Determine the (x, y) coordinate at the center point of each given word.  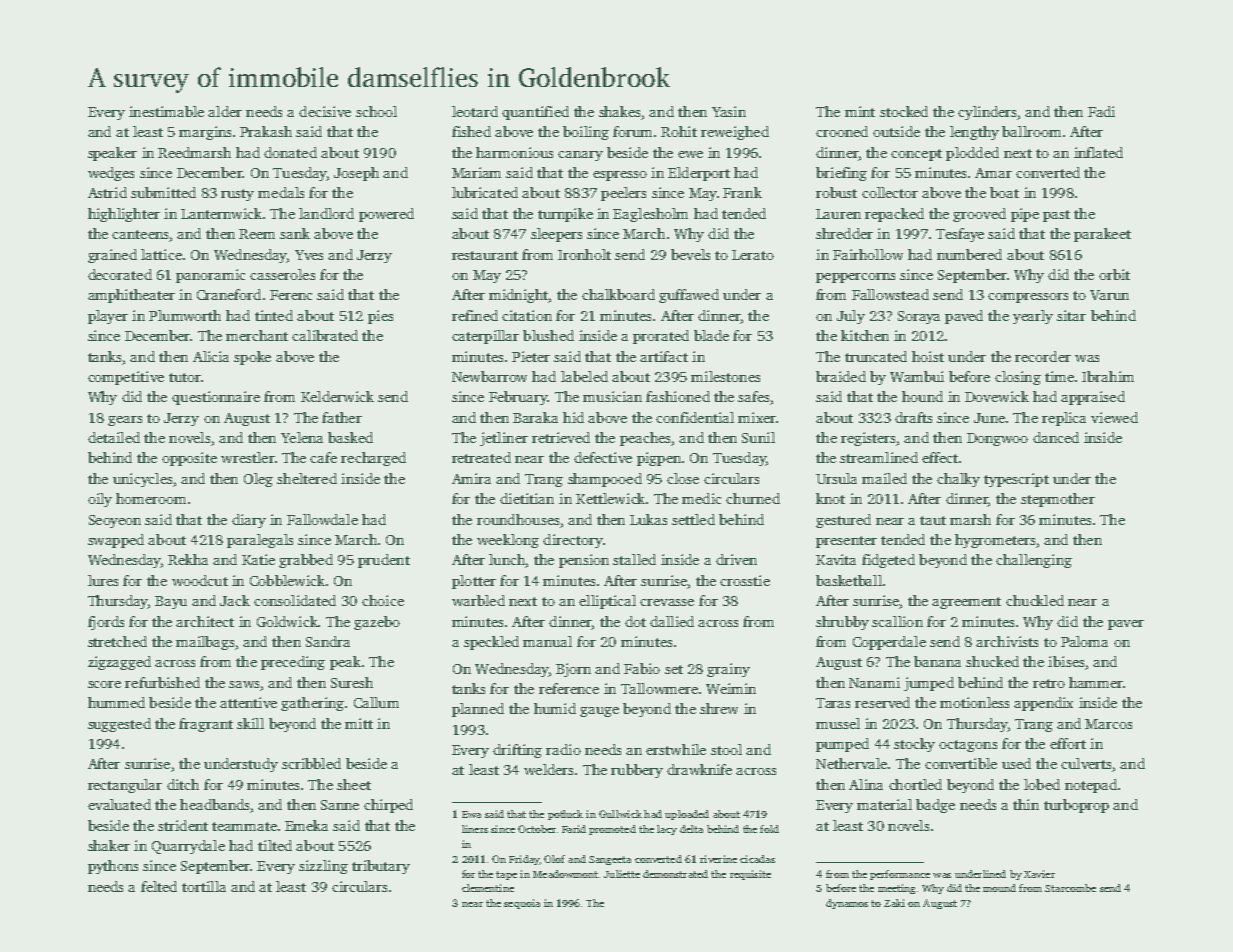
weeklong (508, 541)
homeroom (151, 498)
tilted (275, 845)
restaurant (485, 255)
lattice (161, 254)
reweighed (735, 133)
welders (548, 769)
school (376, 111)
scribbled (311, 763)
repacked (894, 215)
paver (1126, 625)
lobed (1042, 784)
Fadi (1101, 111)
